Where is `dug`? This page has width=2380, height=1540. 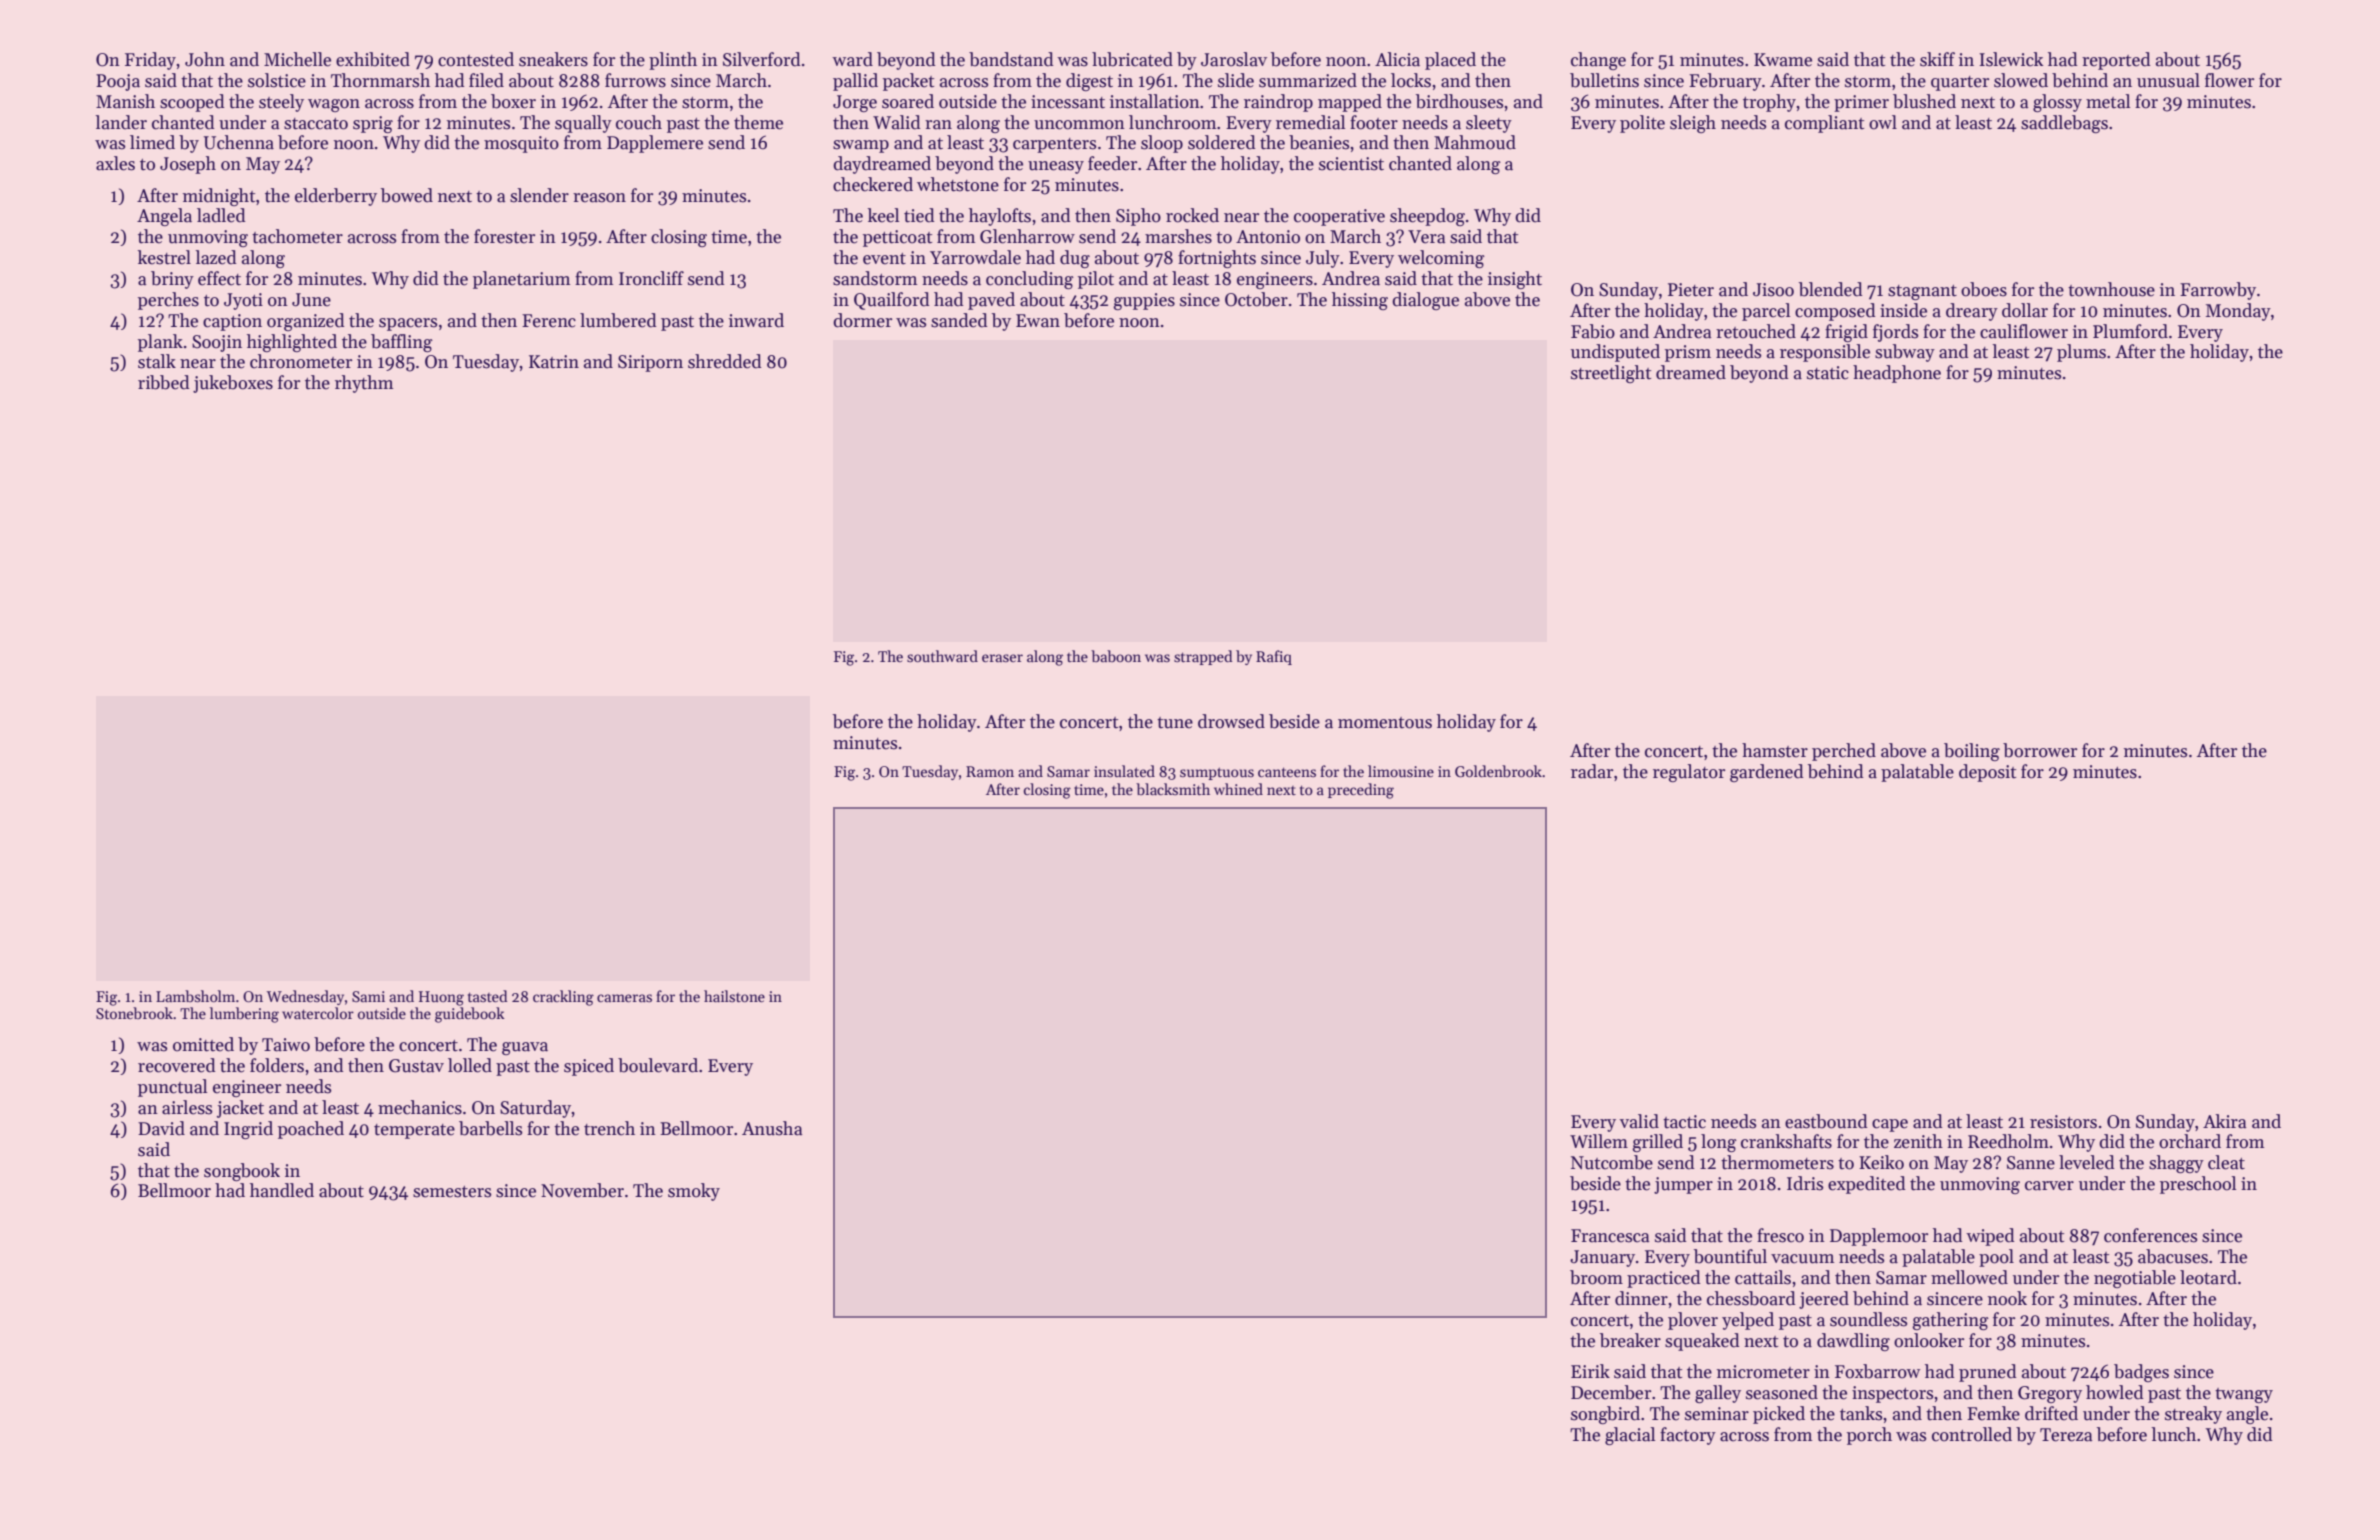 dug is located at coordinates (1075, 259).
